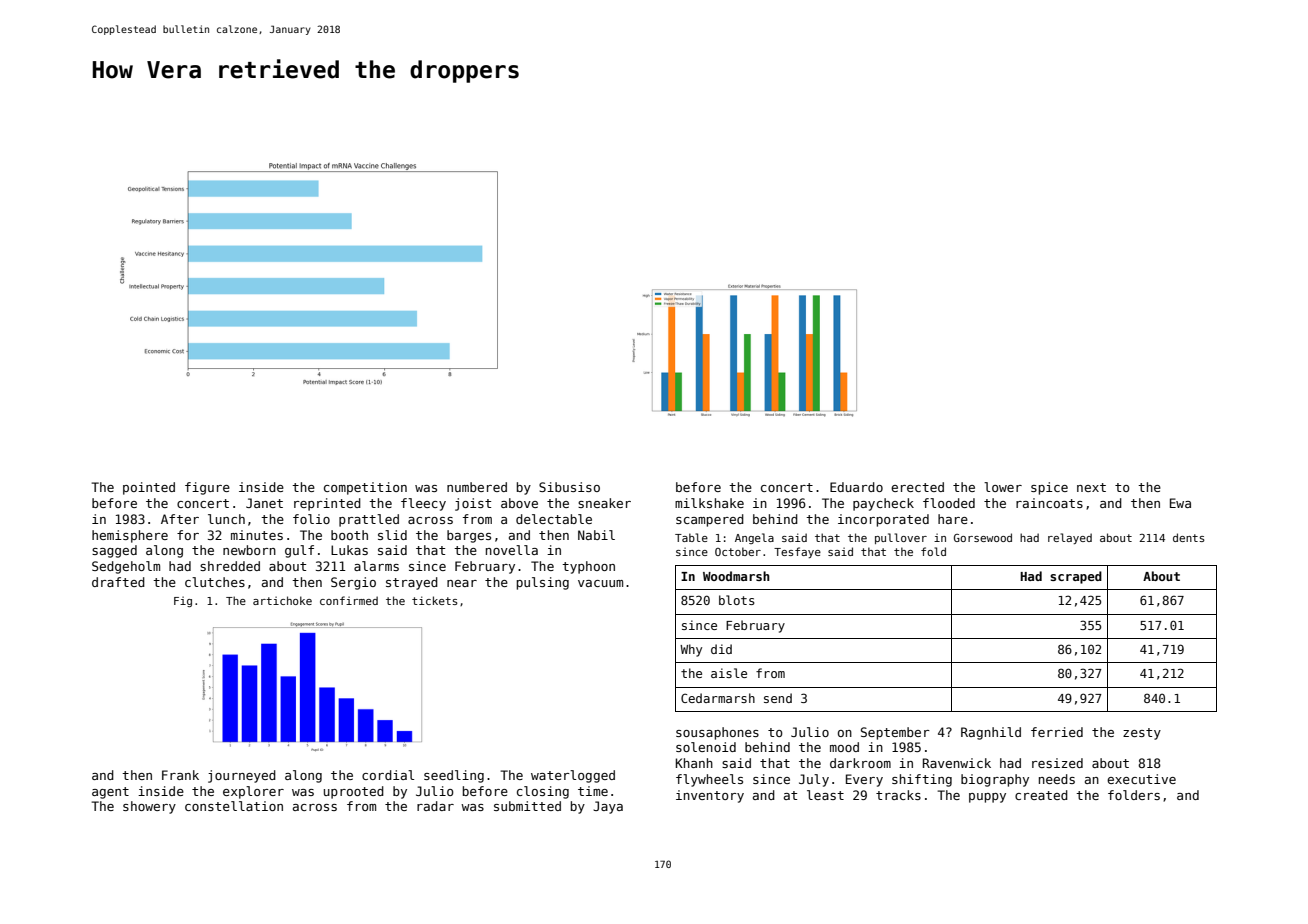 The height and width of the screenshot is (924, 1308). What do you see at coordinates (718, 698) in the screenshot?
I see `Cedarmarsh` at bounding box center [718, 698].
